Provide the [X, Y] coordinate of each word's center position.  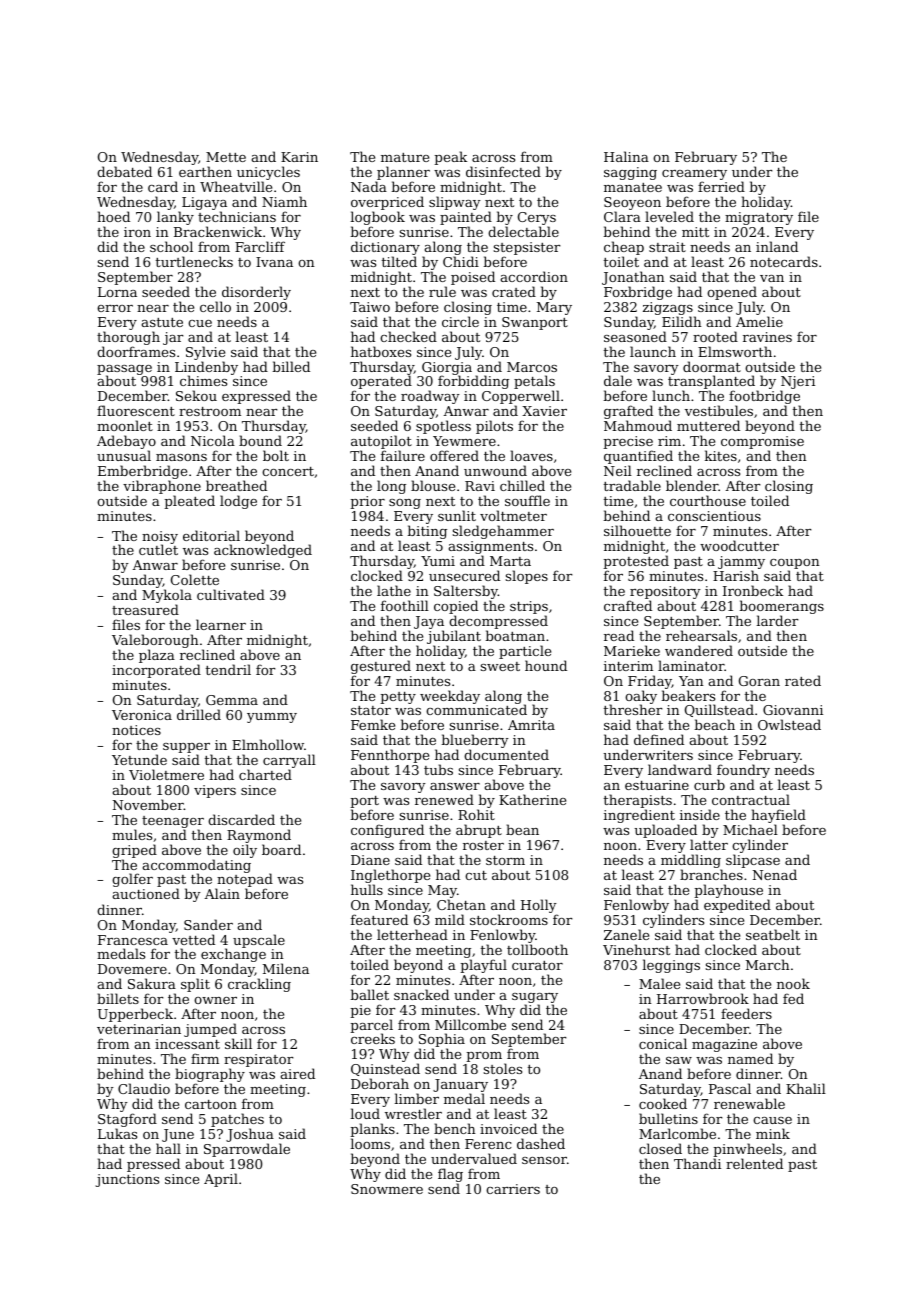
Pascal [730, 1088]
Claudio [144, 1088]
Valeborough [155, 642]
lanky [175, 218]
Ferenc [488, 1144]
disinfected [503, 171]
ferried [721, 186]
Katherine [532, 799]
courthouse [708, 500]
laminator [691, 665]
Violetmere [166, 774]
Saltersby [466, 592]
